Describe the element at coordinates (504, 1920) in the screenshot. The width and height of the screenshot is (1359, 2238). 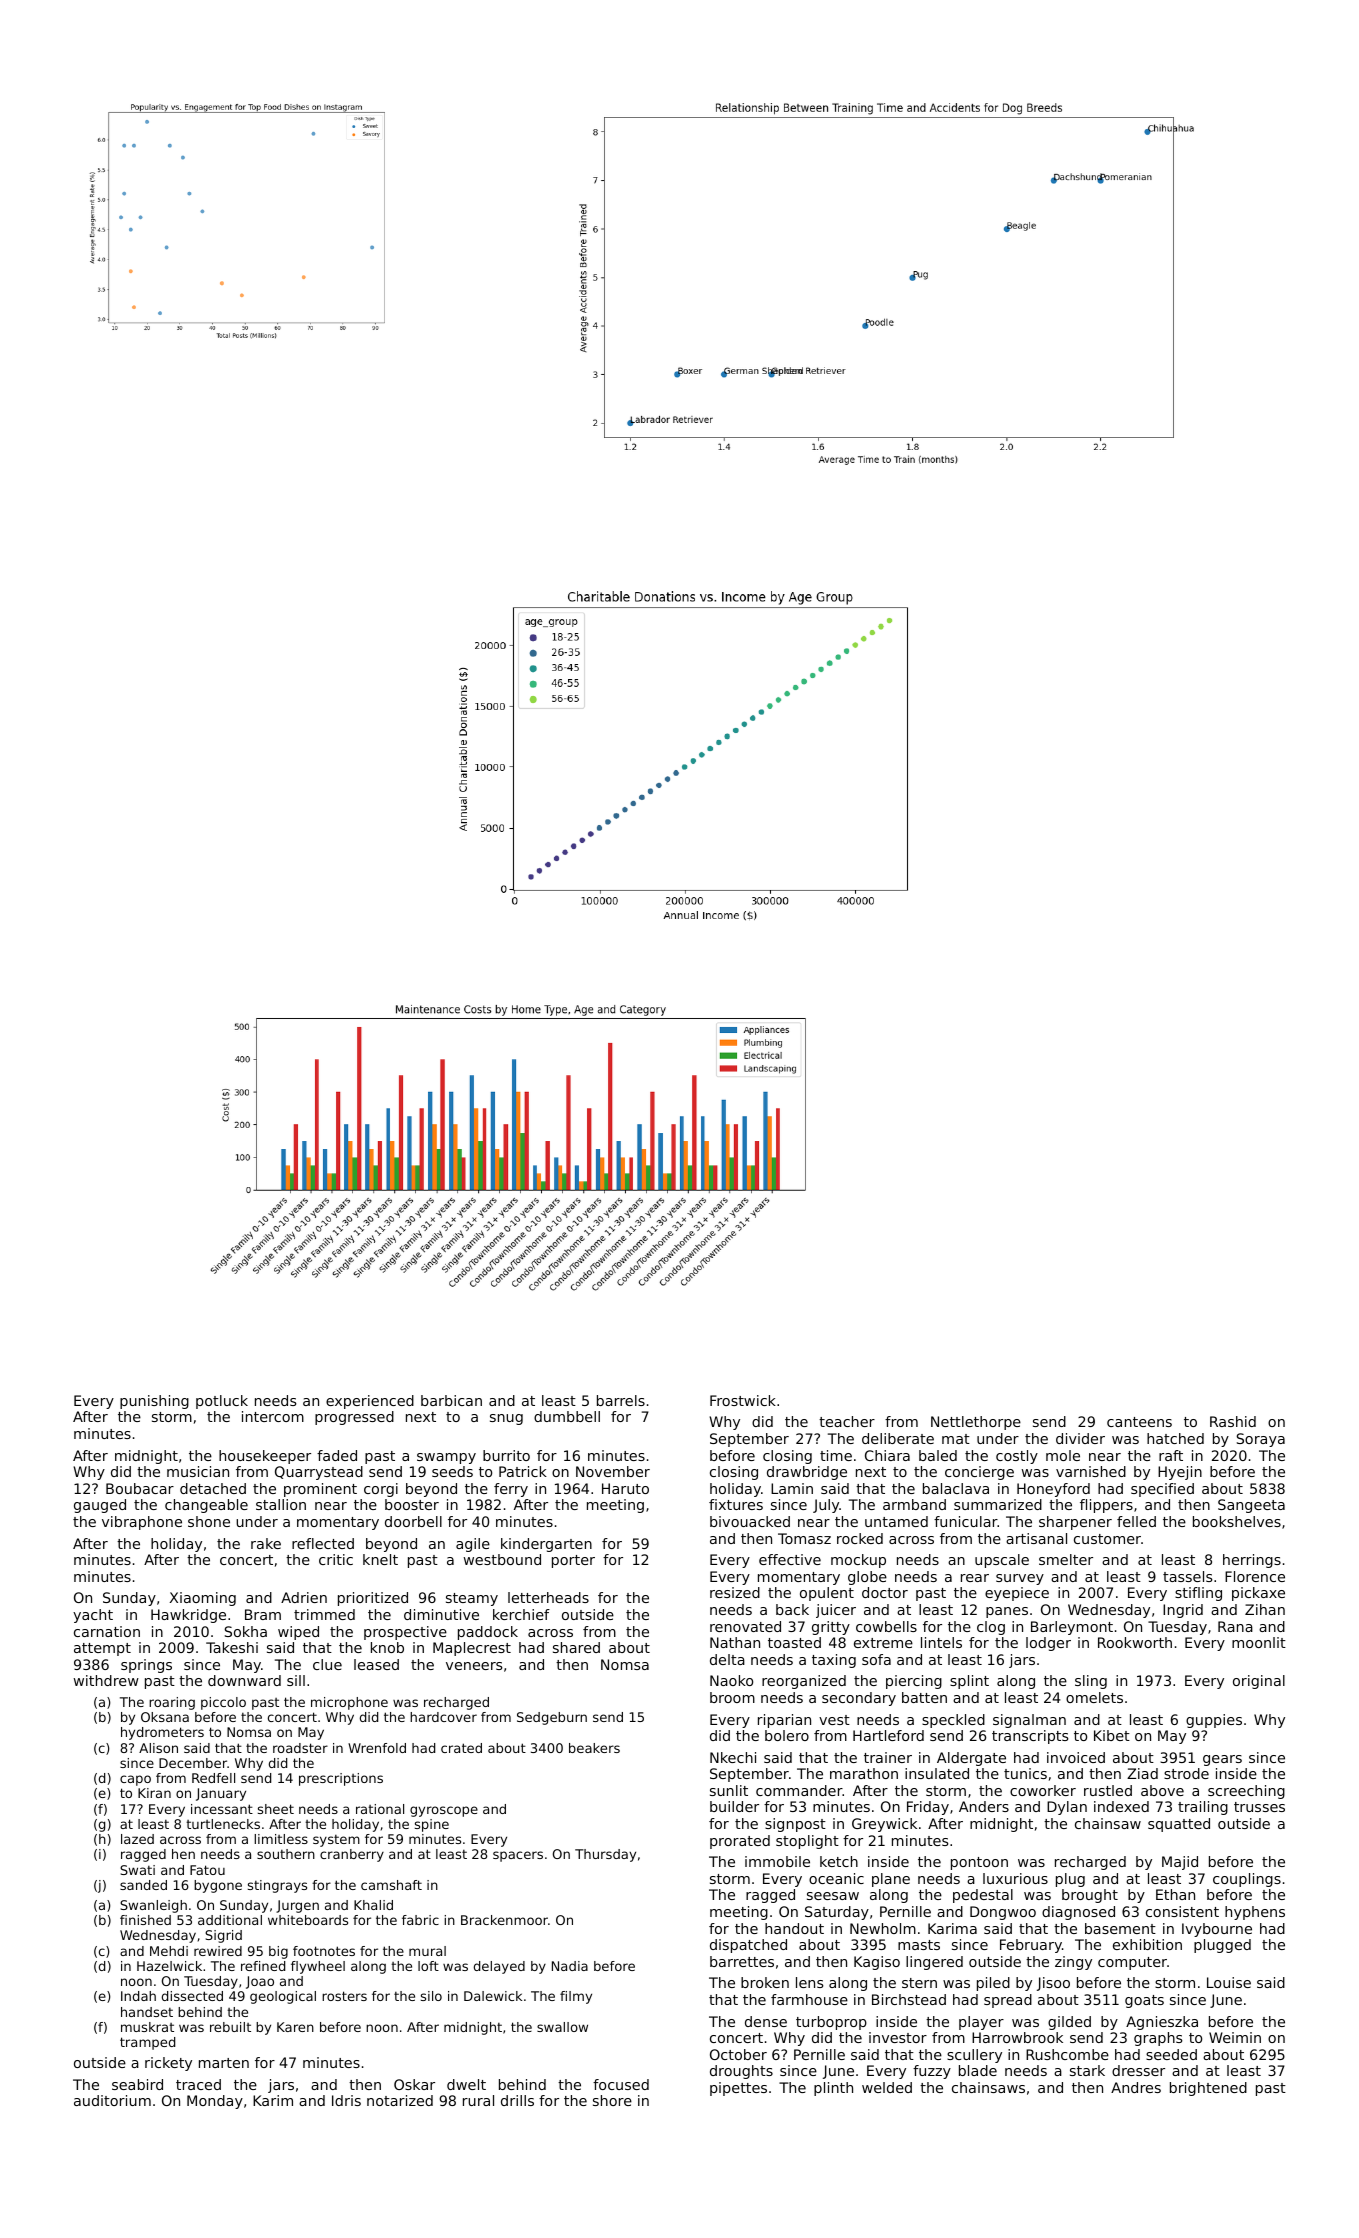
I see `Brackenmoor` at that location.
